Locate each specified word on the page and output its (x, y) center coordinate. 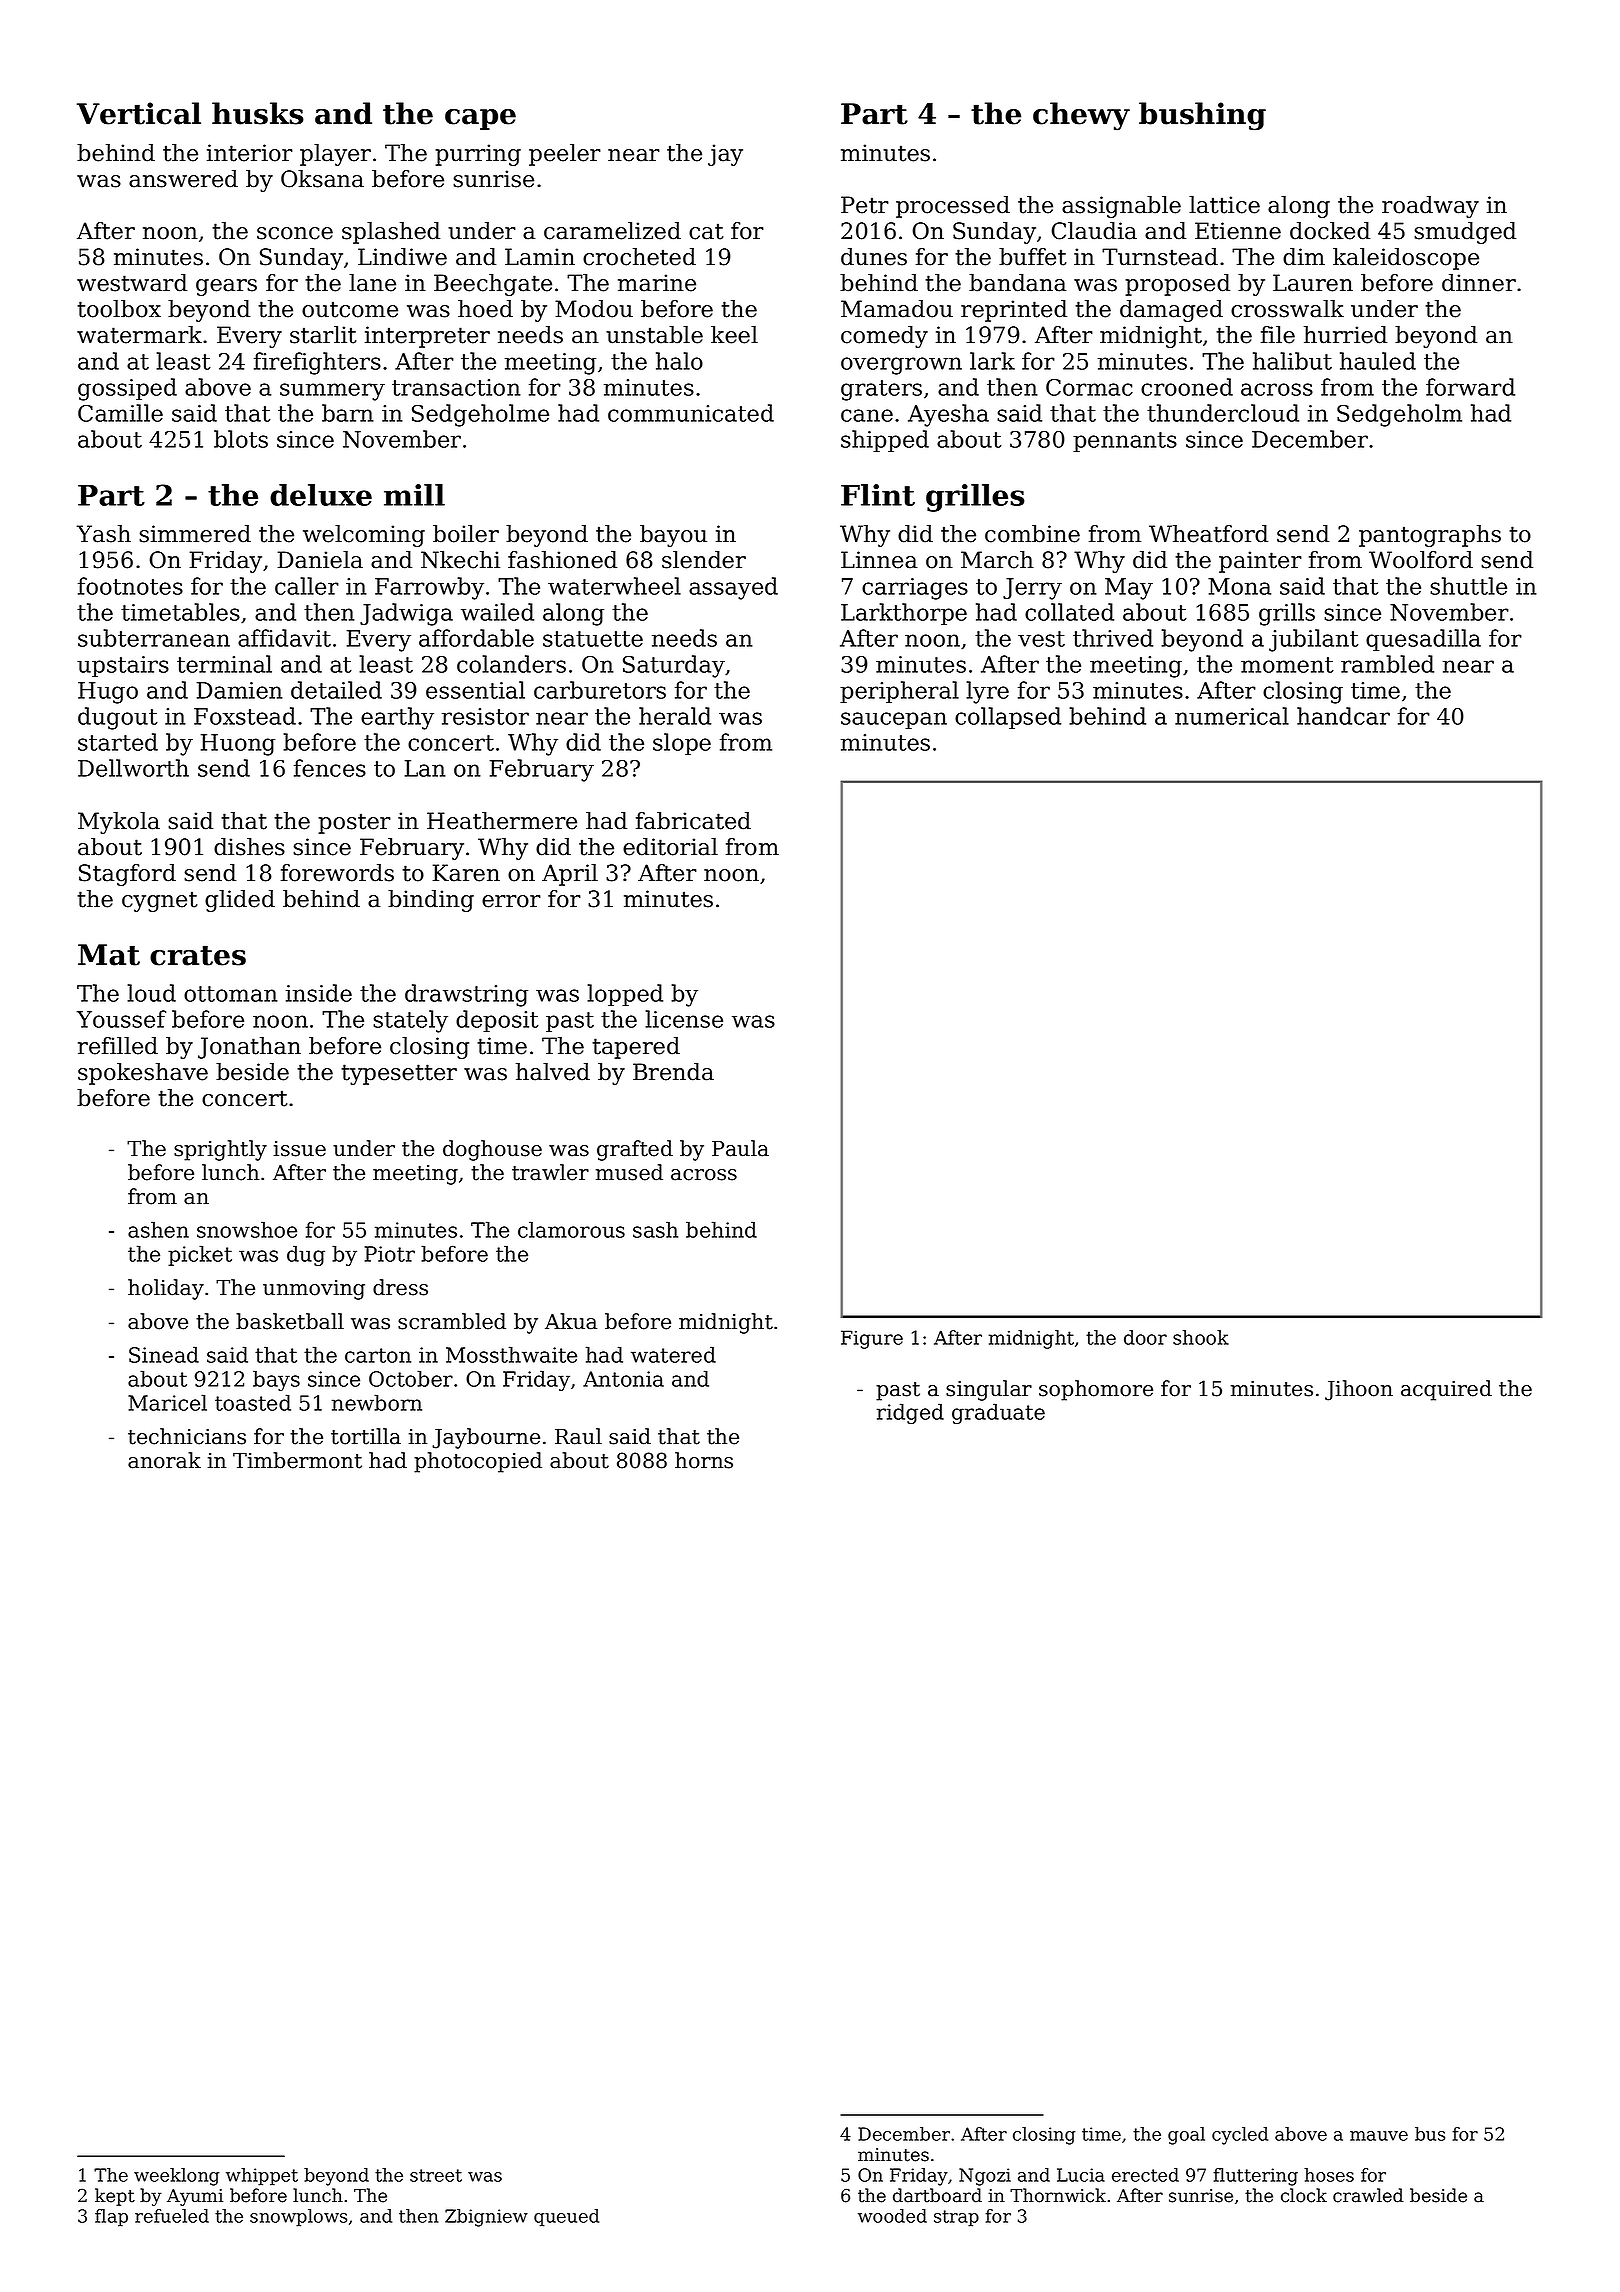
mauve (1379, 2136)
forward (1470, 387)
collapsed (1008, 718)
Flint (878, 495)
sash (655, 1229)
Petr (865, 205)
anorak (164, 1460)
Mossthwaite (511, 1354)
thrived (1113, 638)
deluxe (321, 495)
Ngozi (985, 2177)
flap (111, 2218)
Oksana (322, 179)
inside (319, 993)
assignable (1121, 207)
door (1145, 1337)
